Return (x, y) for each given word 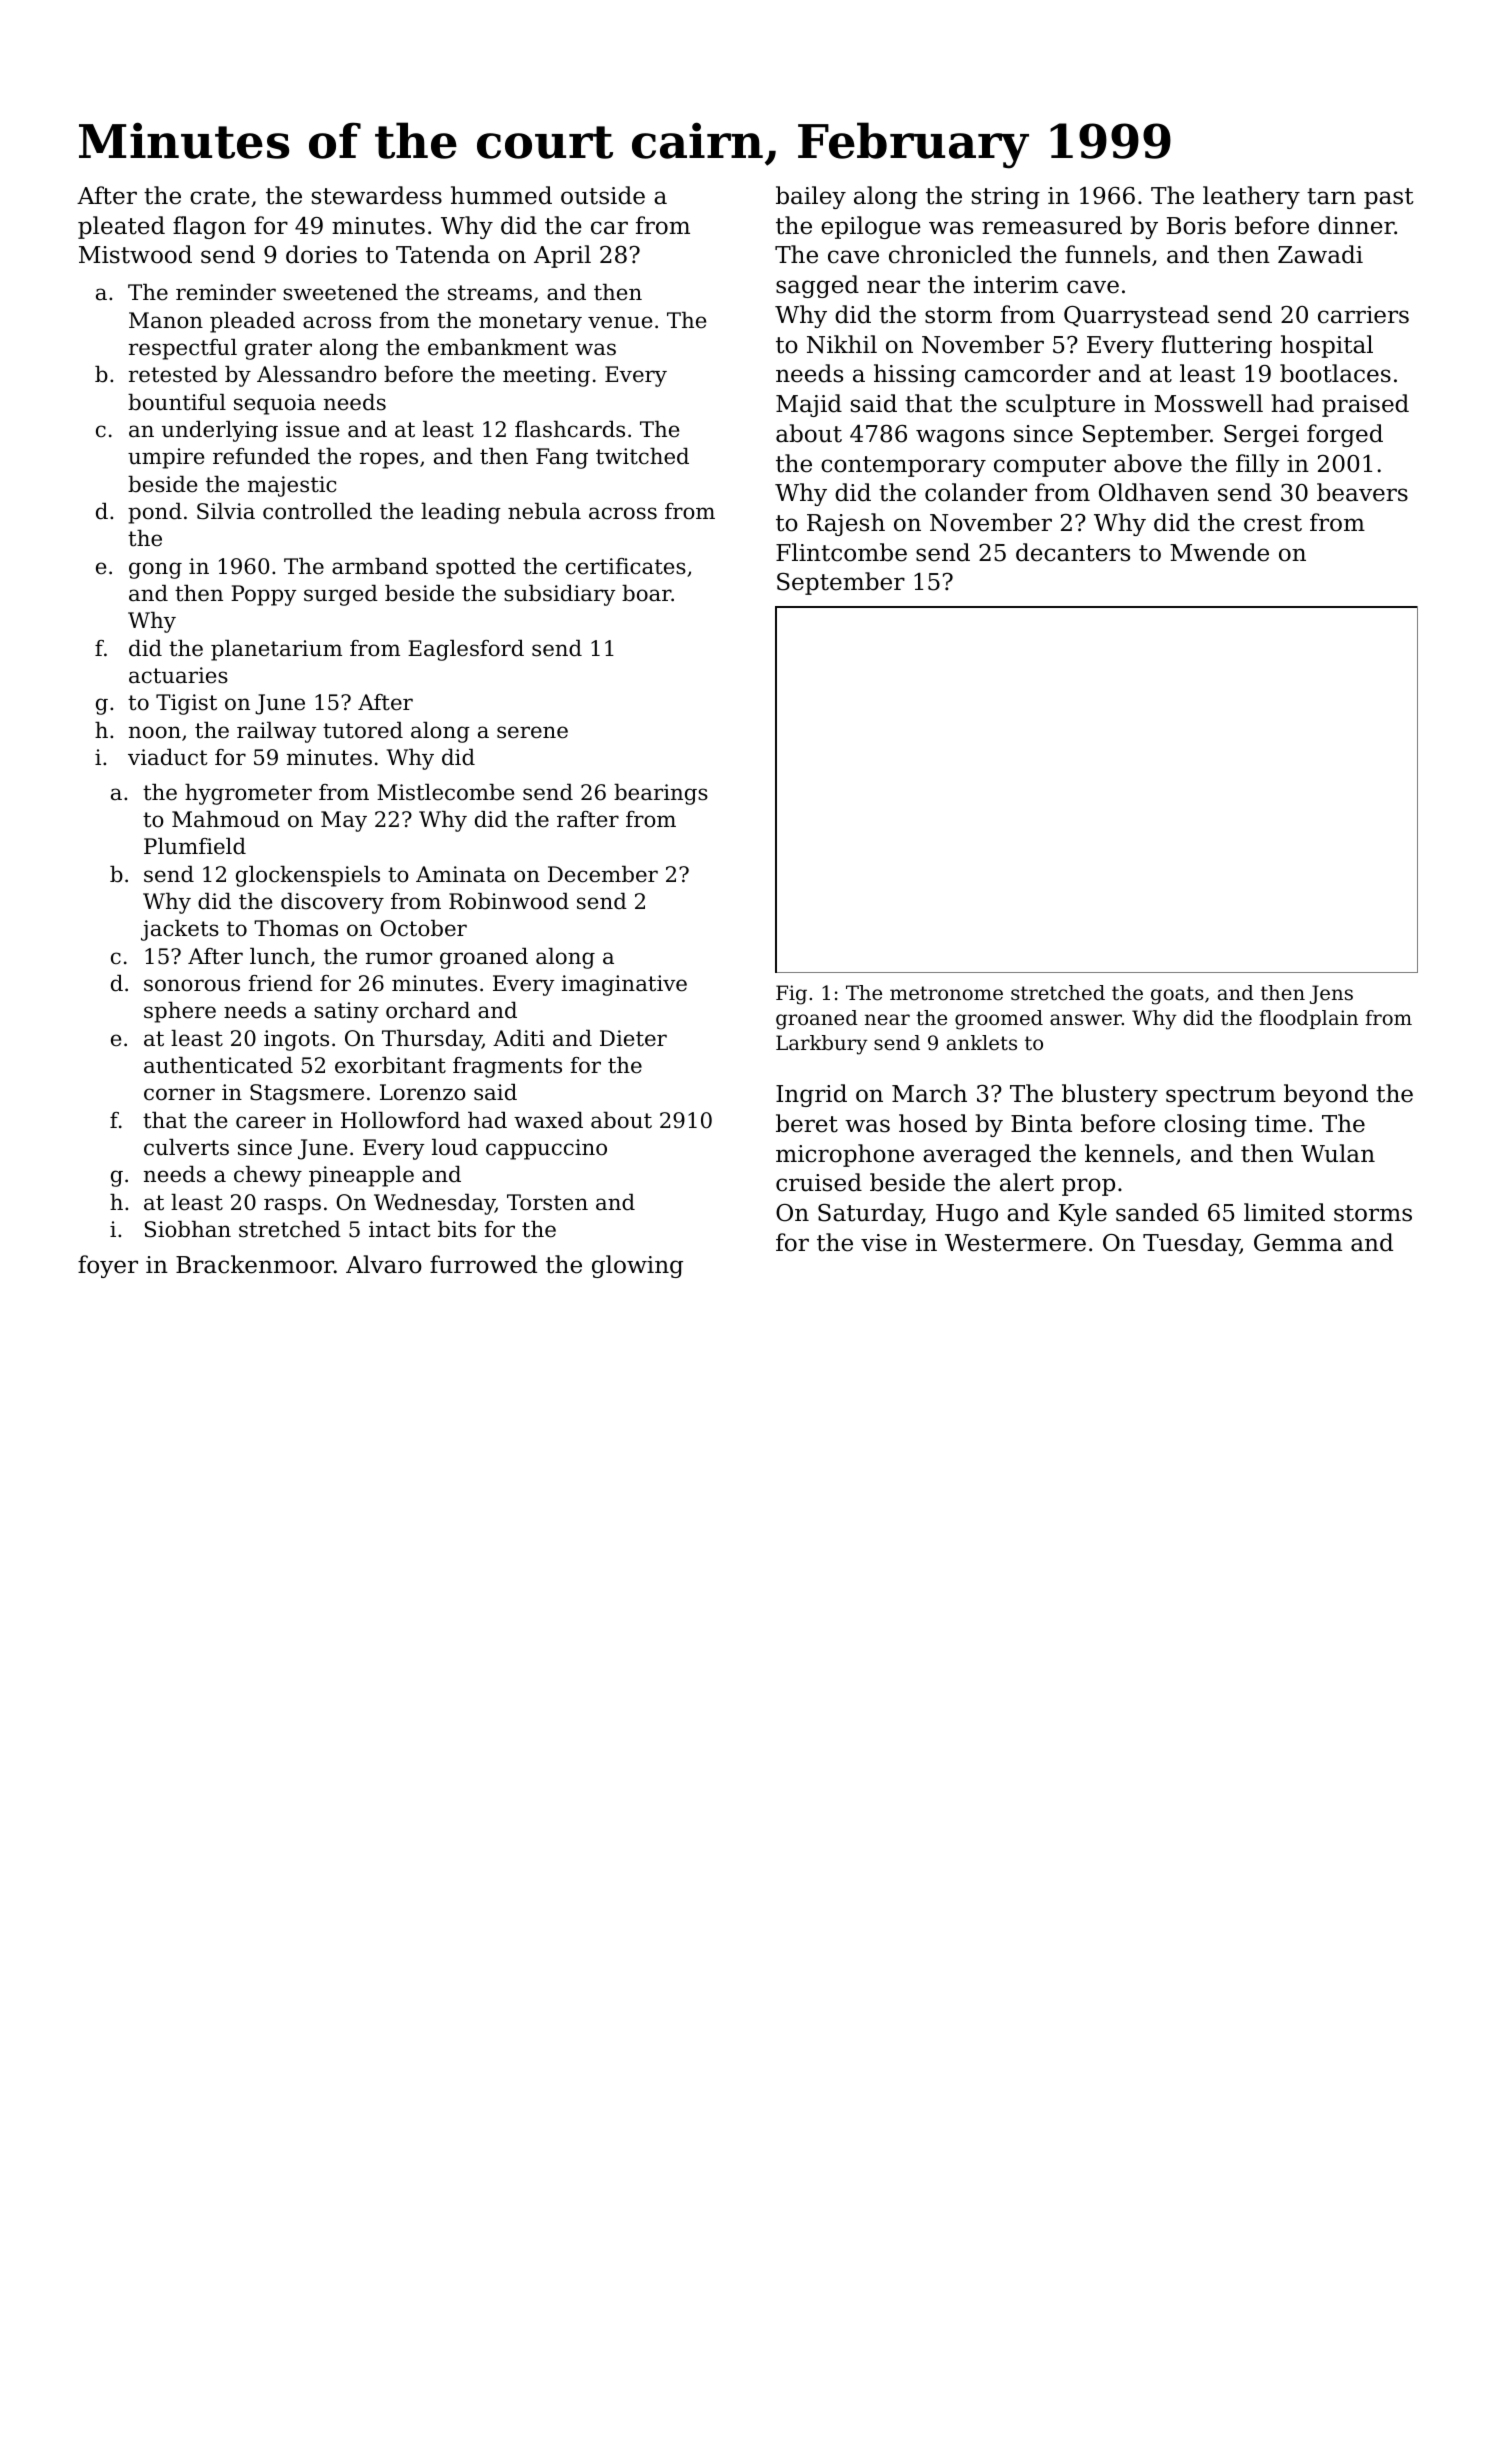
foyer (108, 1266)
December (603, 874)
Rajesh (846, 524)
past (1389, 198)
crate (220, 196)
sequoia (275, 404)
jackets (180, 930)
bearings (661, 794)
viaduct (167, 757)
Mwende (1219, 552)
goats (1177, 995)
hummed (501, 195)
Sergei (1261, 436)
